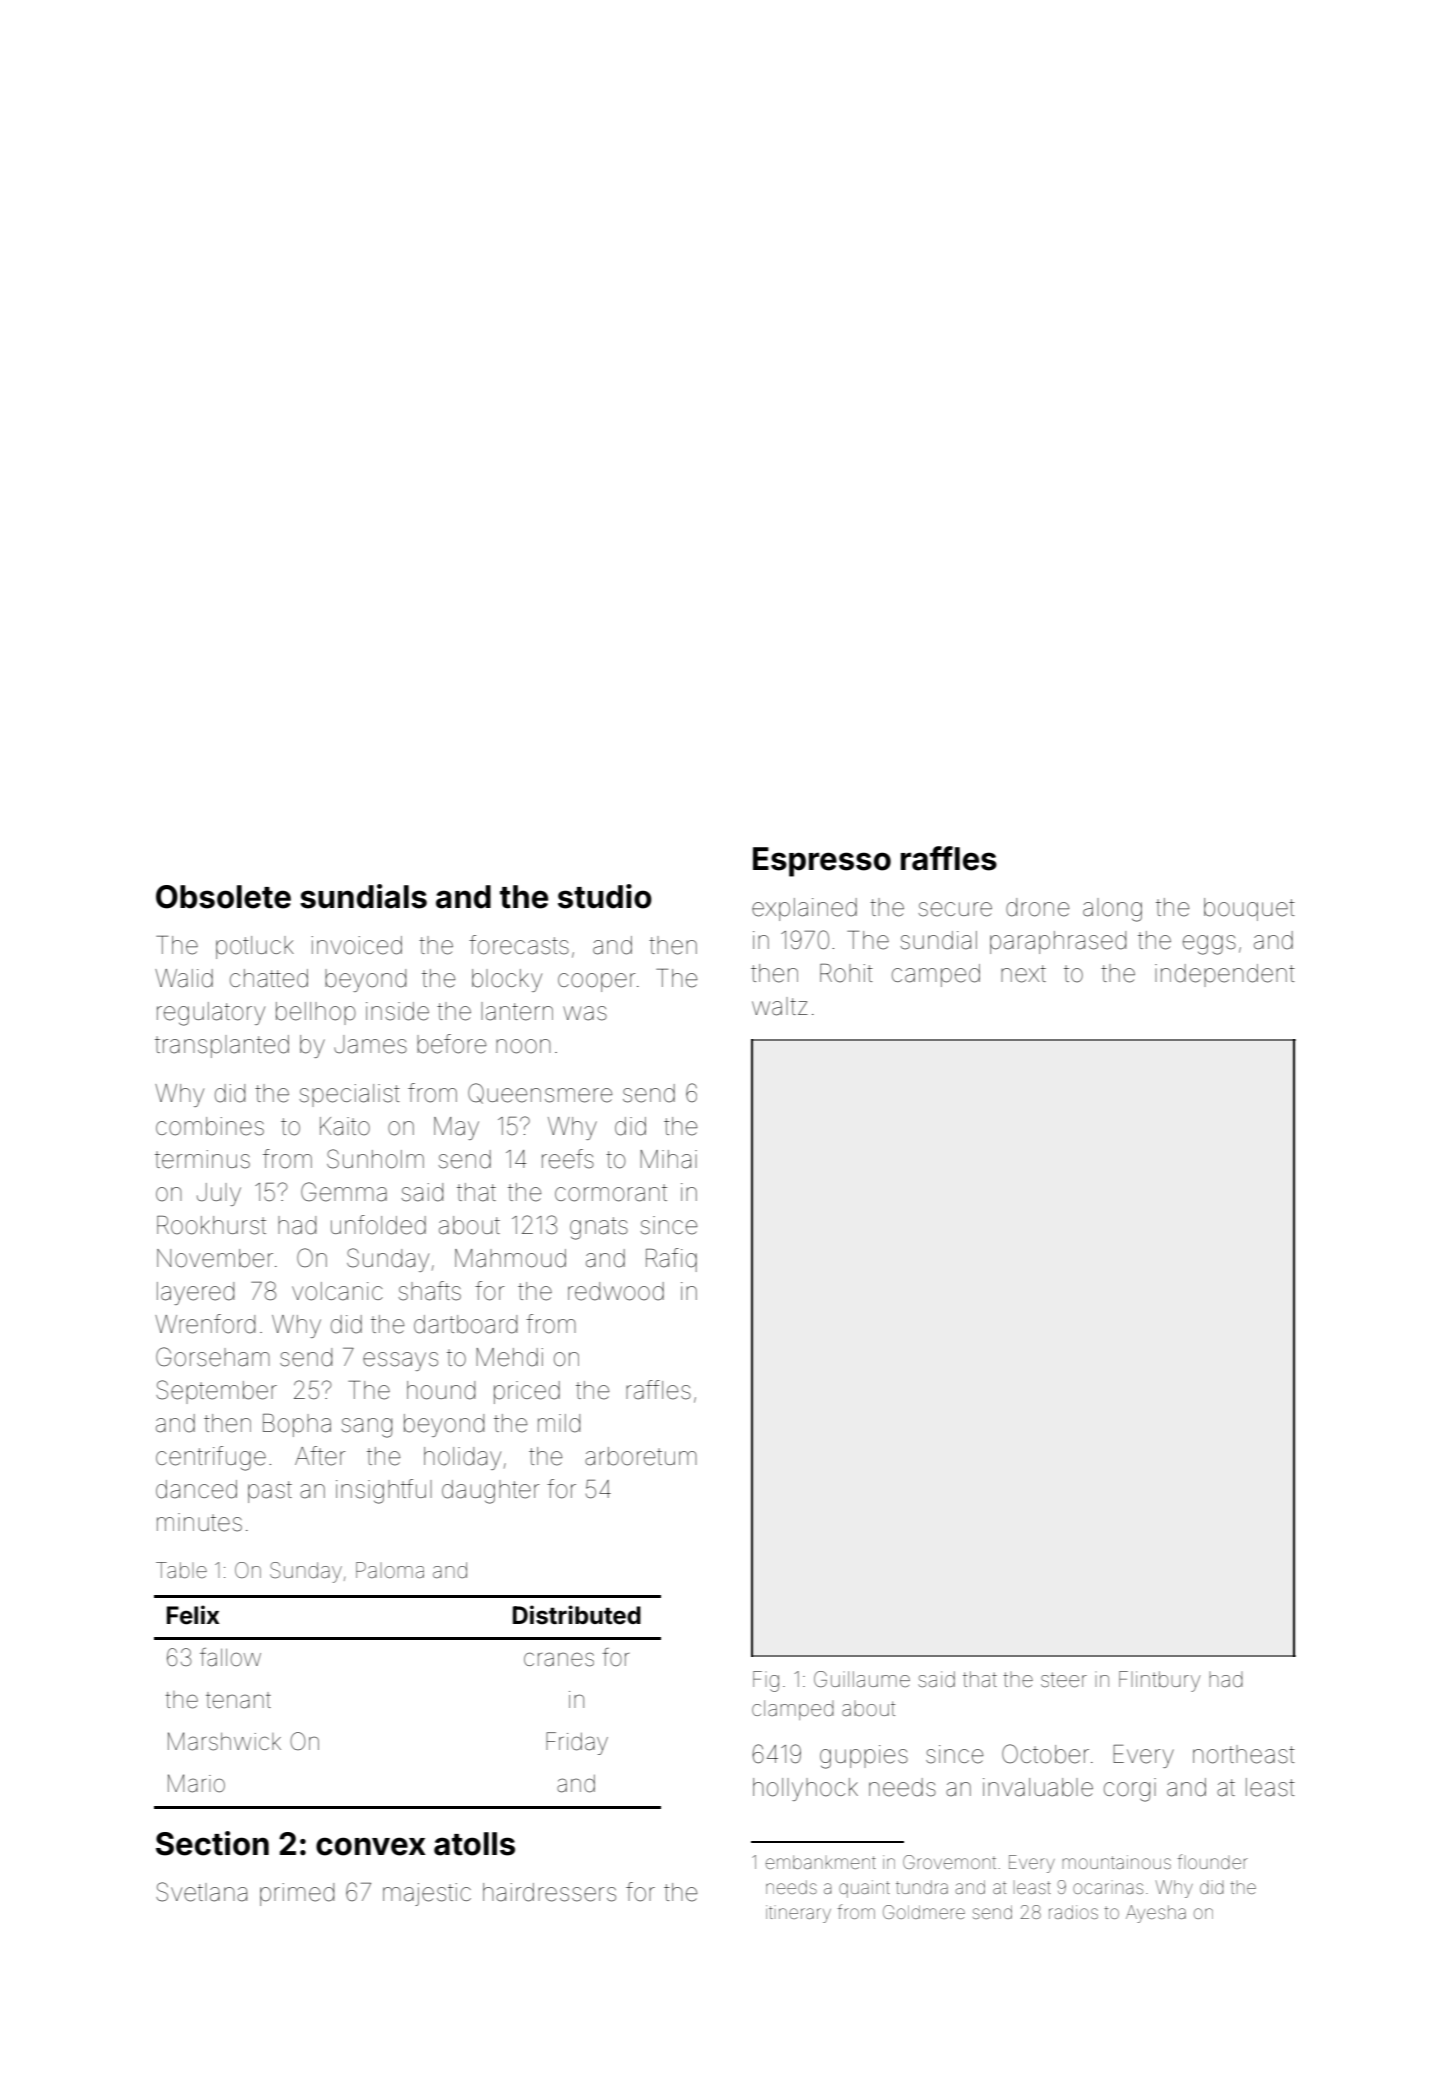 The height and width of the screenshot is (2100, 1450). I want to click on secure, so click(955, 909).
